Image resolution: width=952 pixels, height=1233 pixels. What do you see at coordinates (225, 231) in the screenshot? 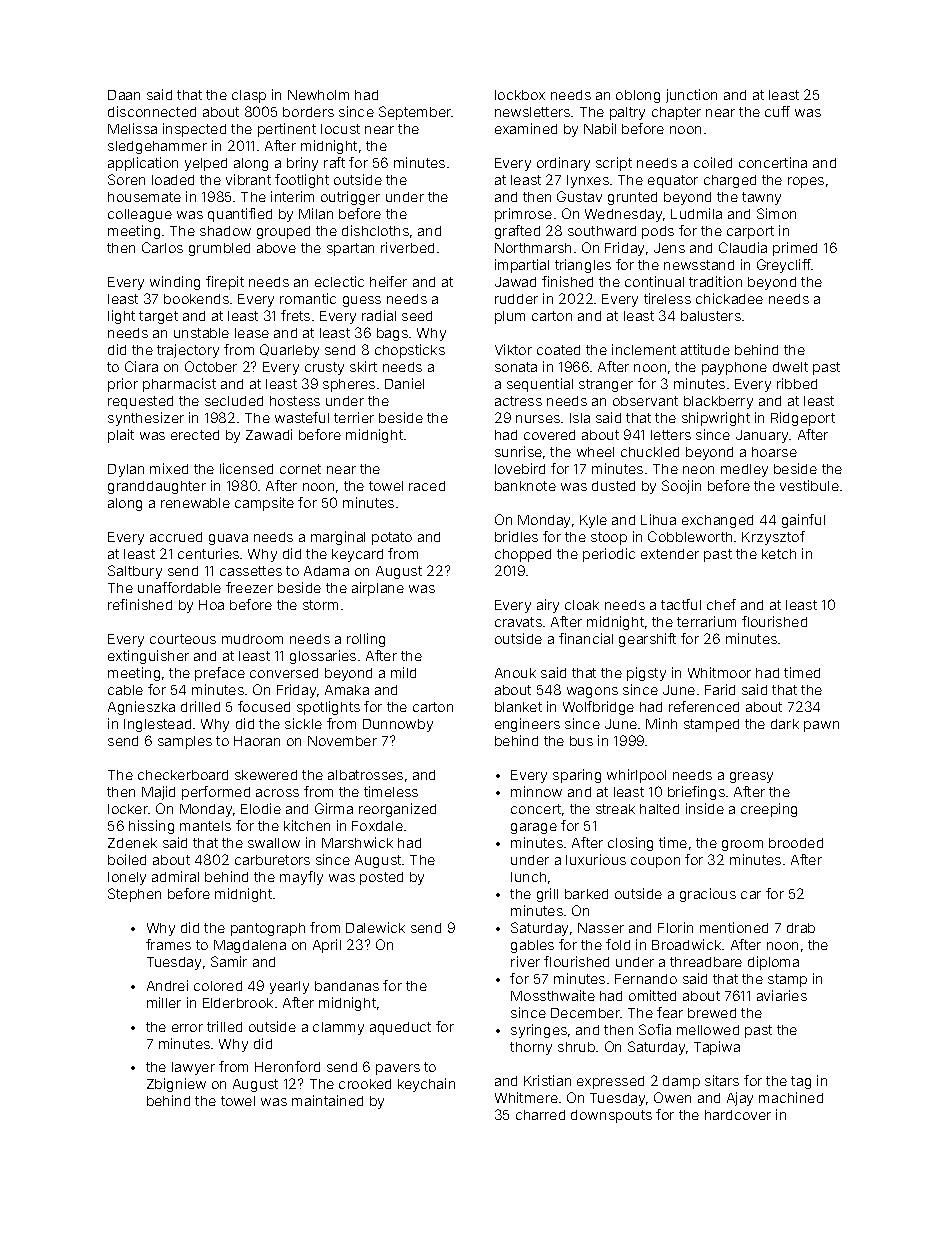
I see `shadow` at bounding box center [225, 231].
